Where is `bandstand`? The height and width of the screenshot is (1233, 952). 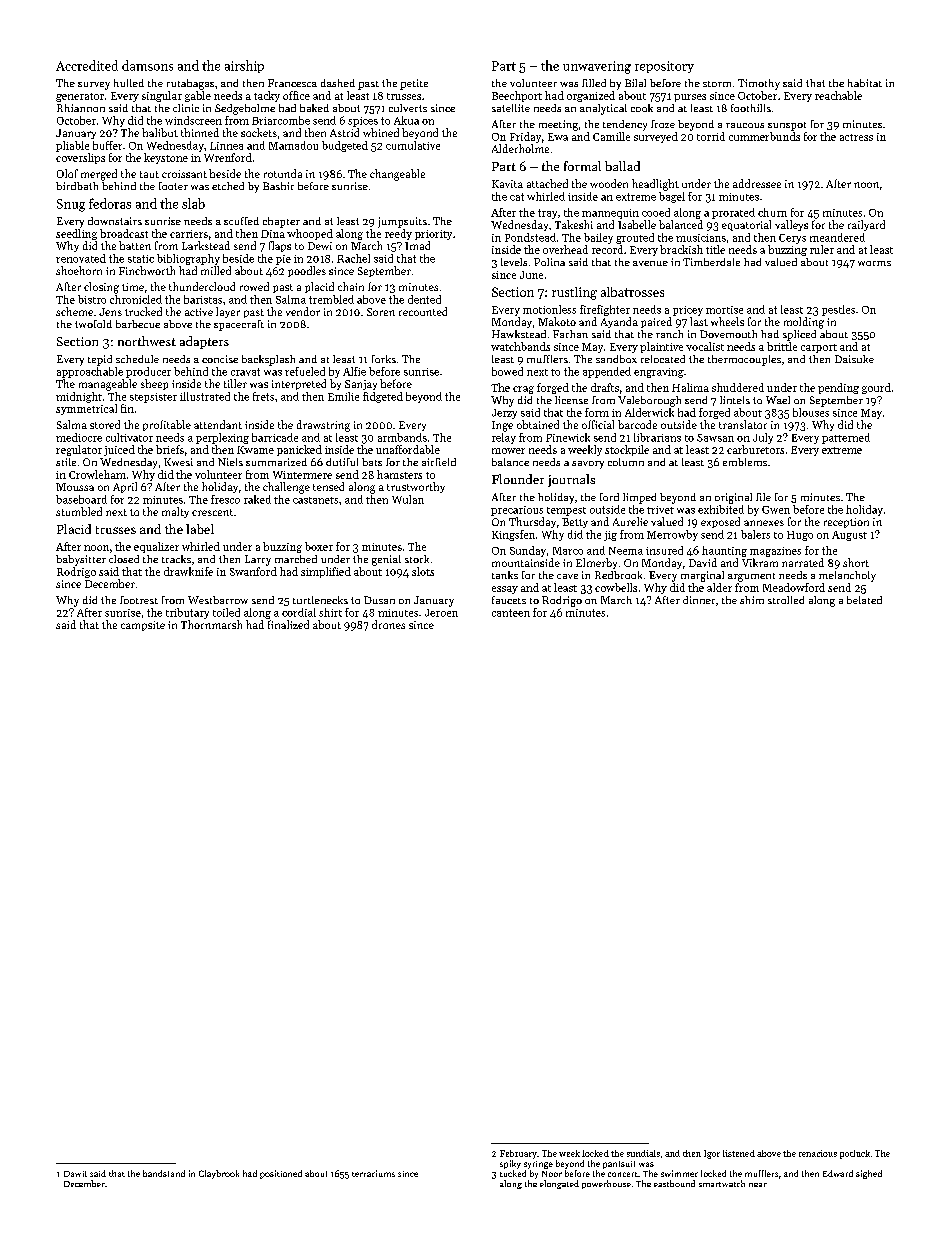 bandstand is located at coordinates (164, 1173).
